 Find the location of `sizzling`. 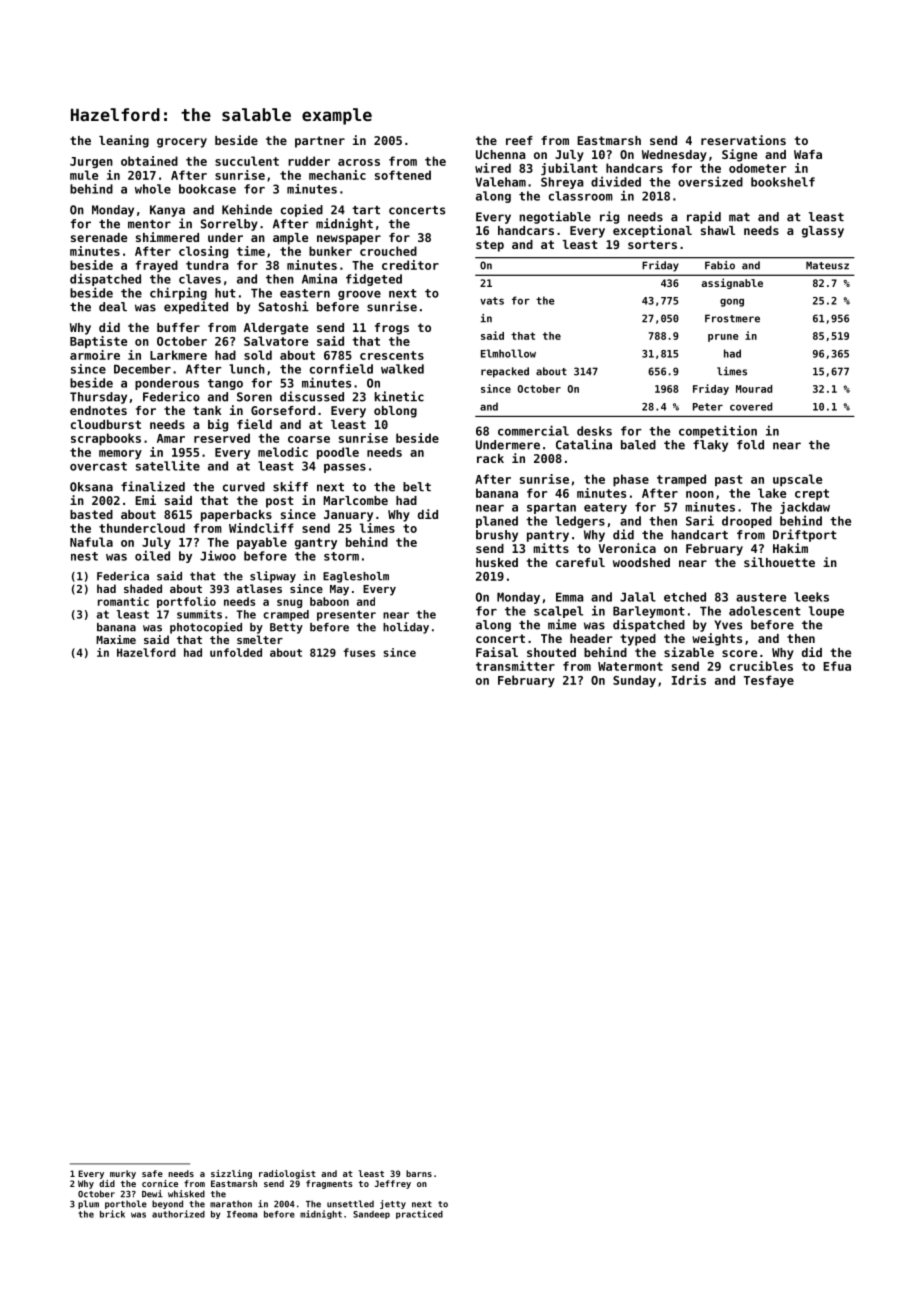

sizzling is located at coordinates (231, 1174).
